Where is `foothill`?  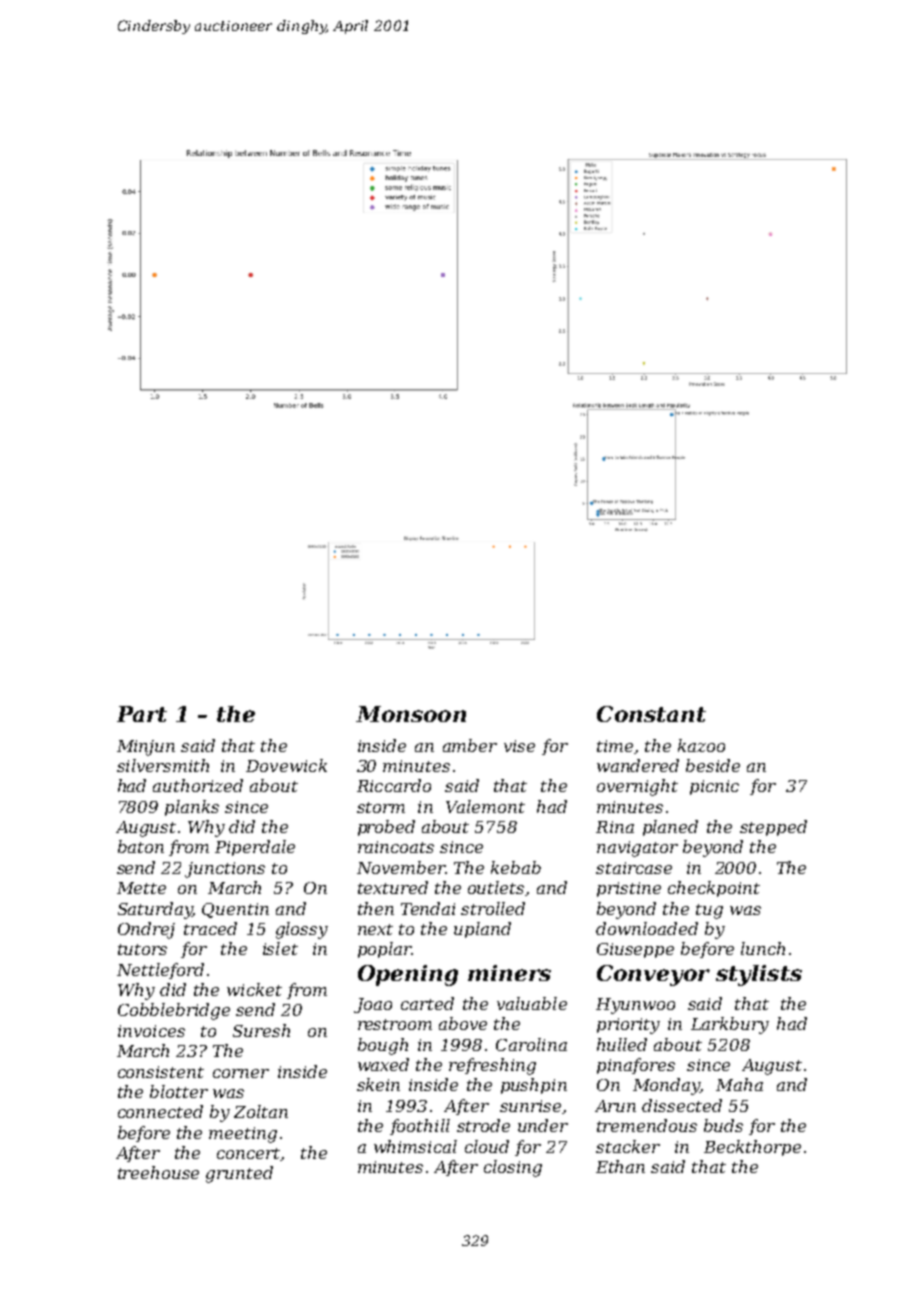
foothill is located at coordinates (420, 1127).
